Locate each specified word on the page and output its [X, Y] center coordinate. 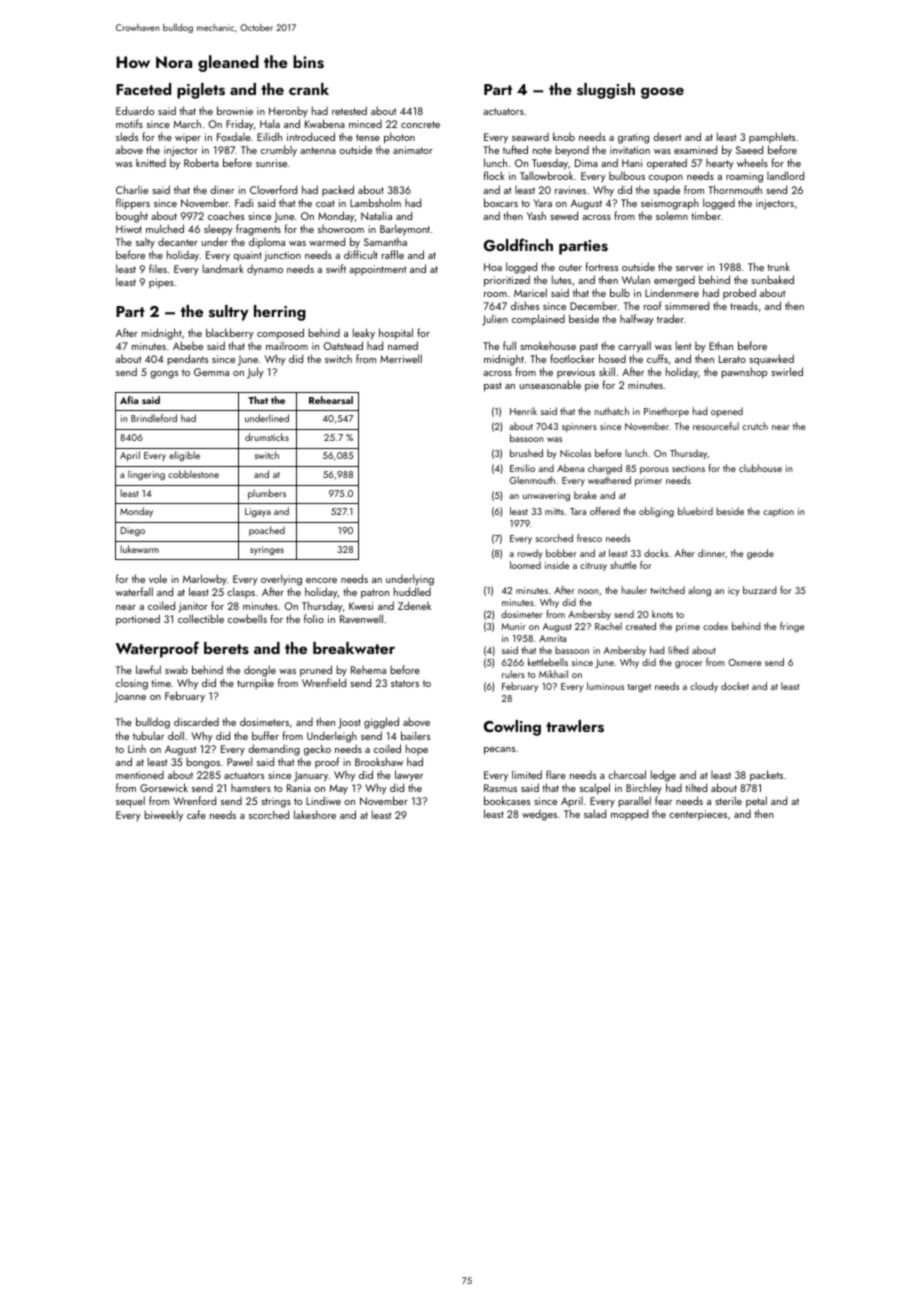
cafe [196, 814]
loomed [525, 565]
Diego [133, 531]
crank [309, 89]
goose [662, 93]
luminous [605, 686]
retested [349, 110]
